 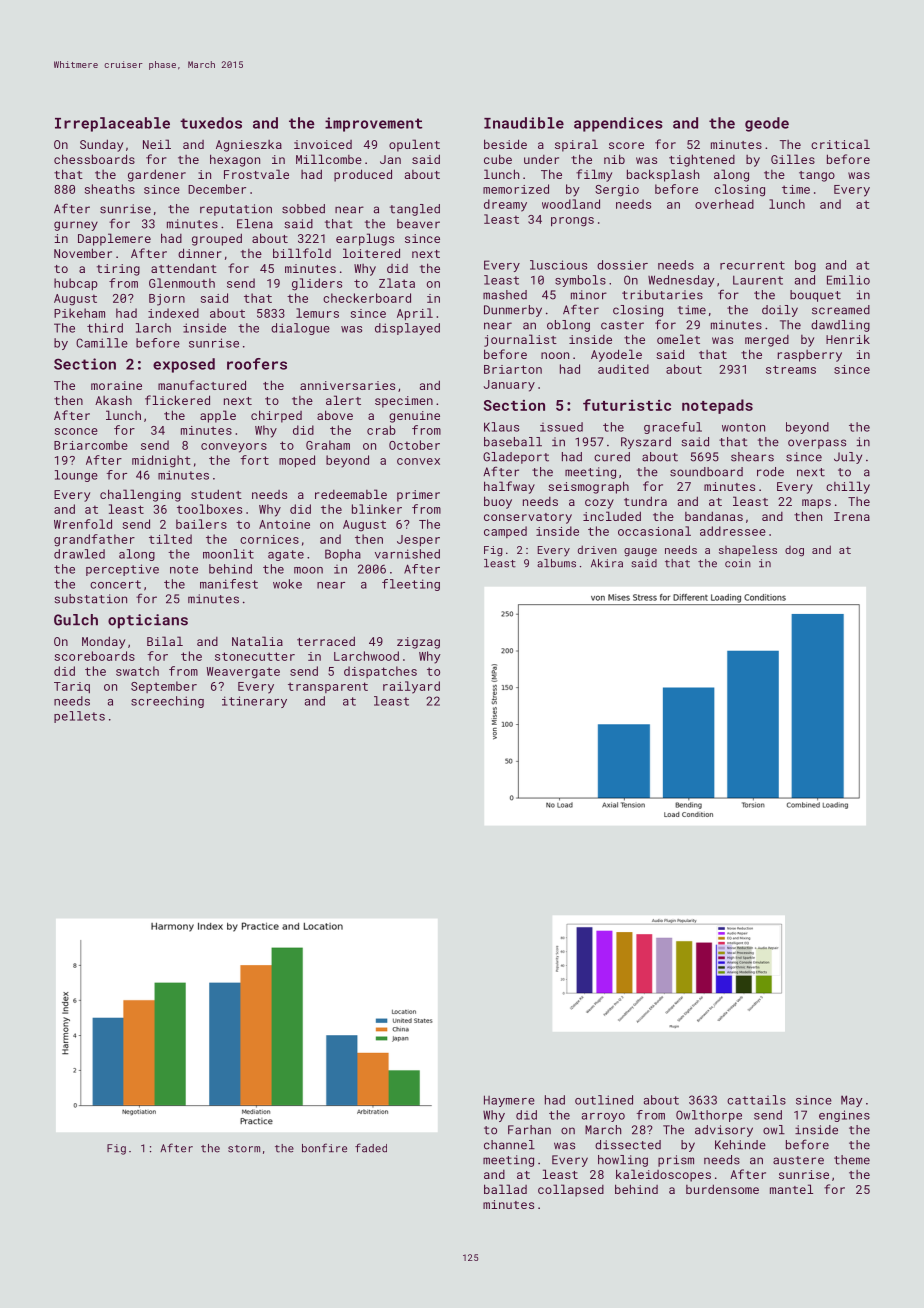 I want to click on Ryszard, so click(x=646, y=443).
